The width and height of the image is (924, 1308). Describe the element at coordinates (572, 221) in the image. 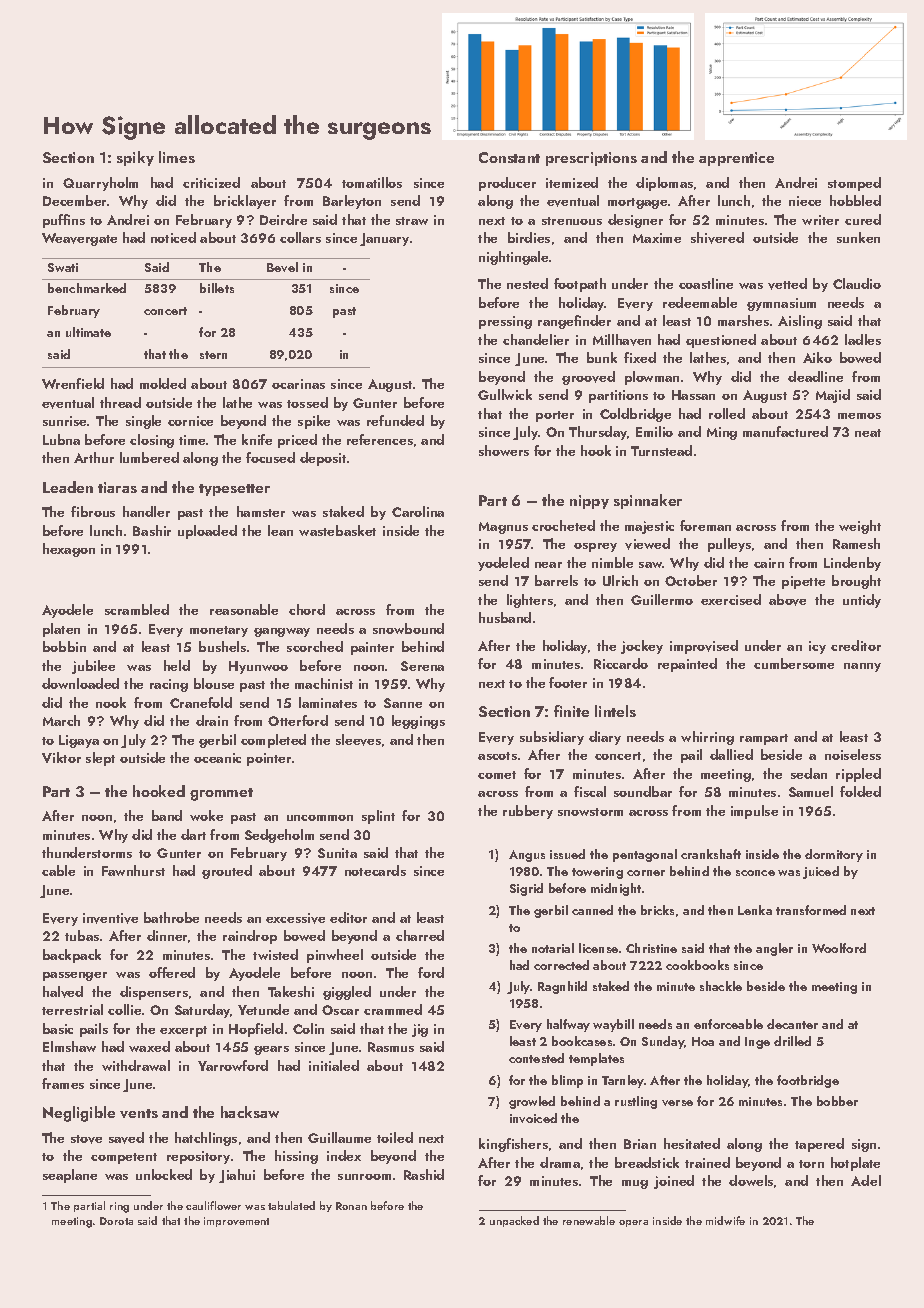

I see `strenuous` at that location.
